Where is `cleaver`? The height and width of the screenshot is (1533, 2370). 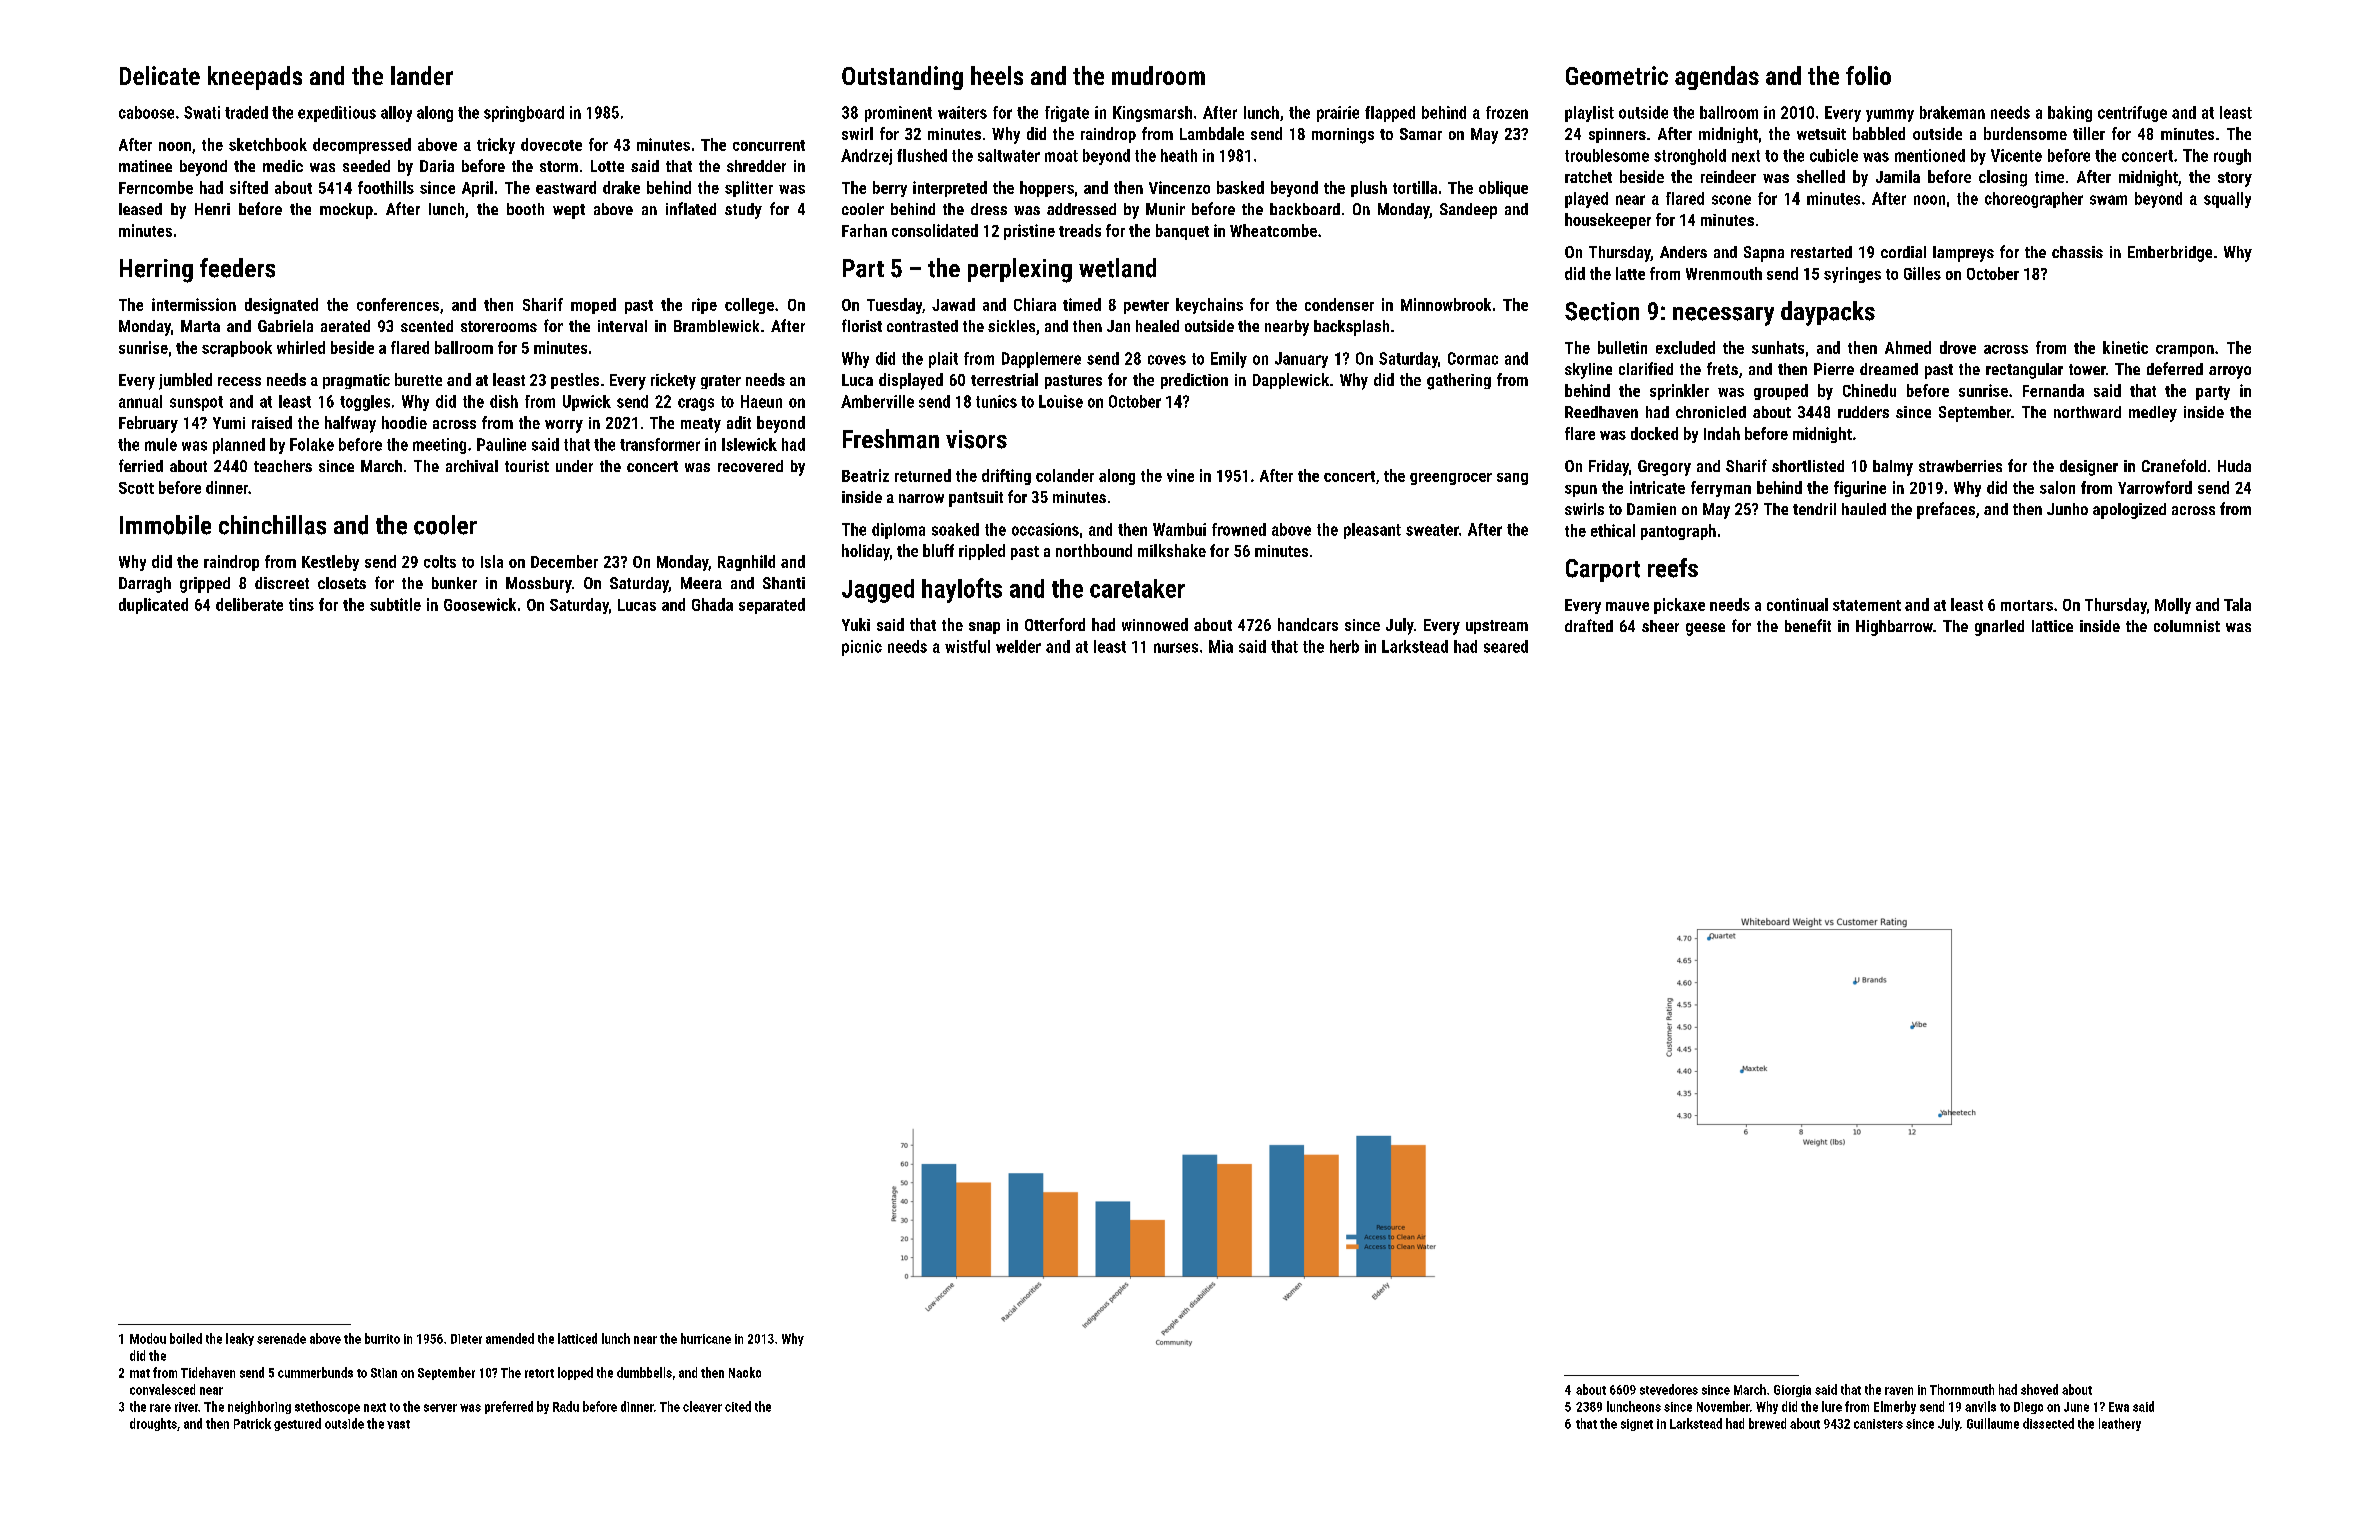
cleaver is located at coordinates (702, 1406).
